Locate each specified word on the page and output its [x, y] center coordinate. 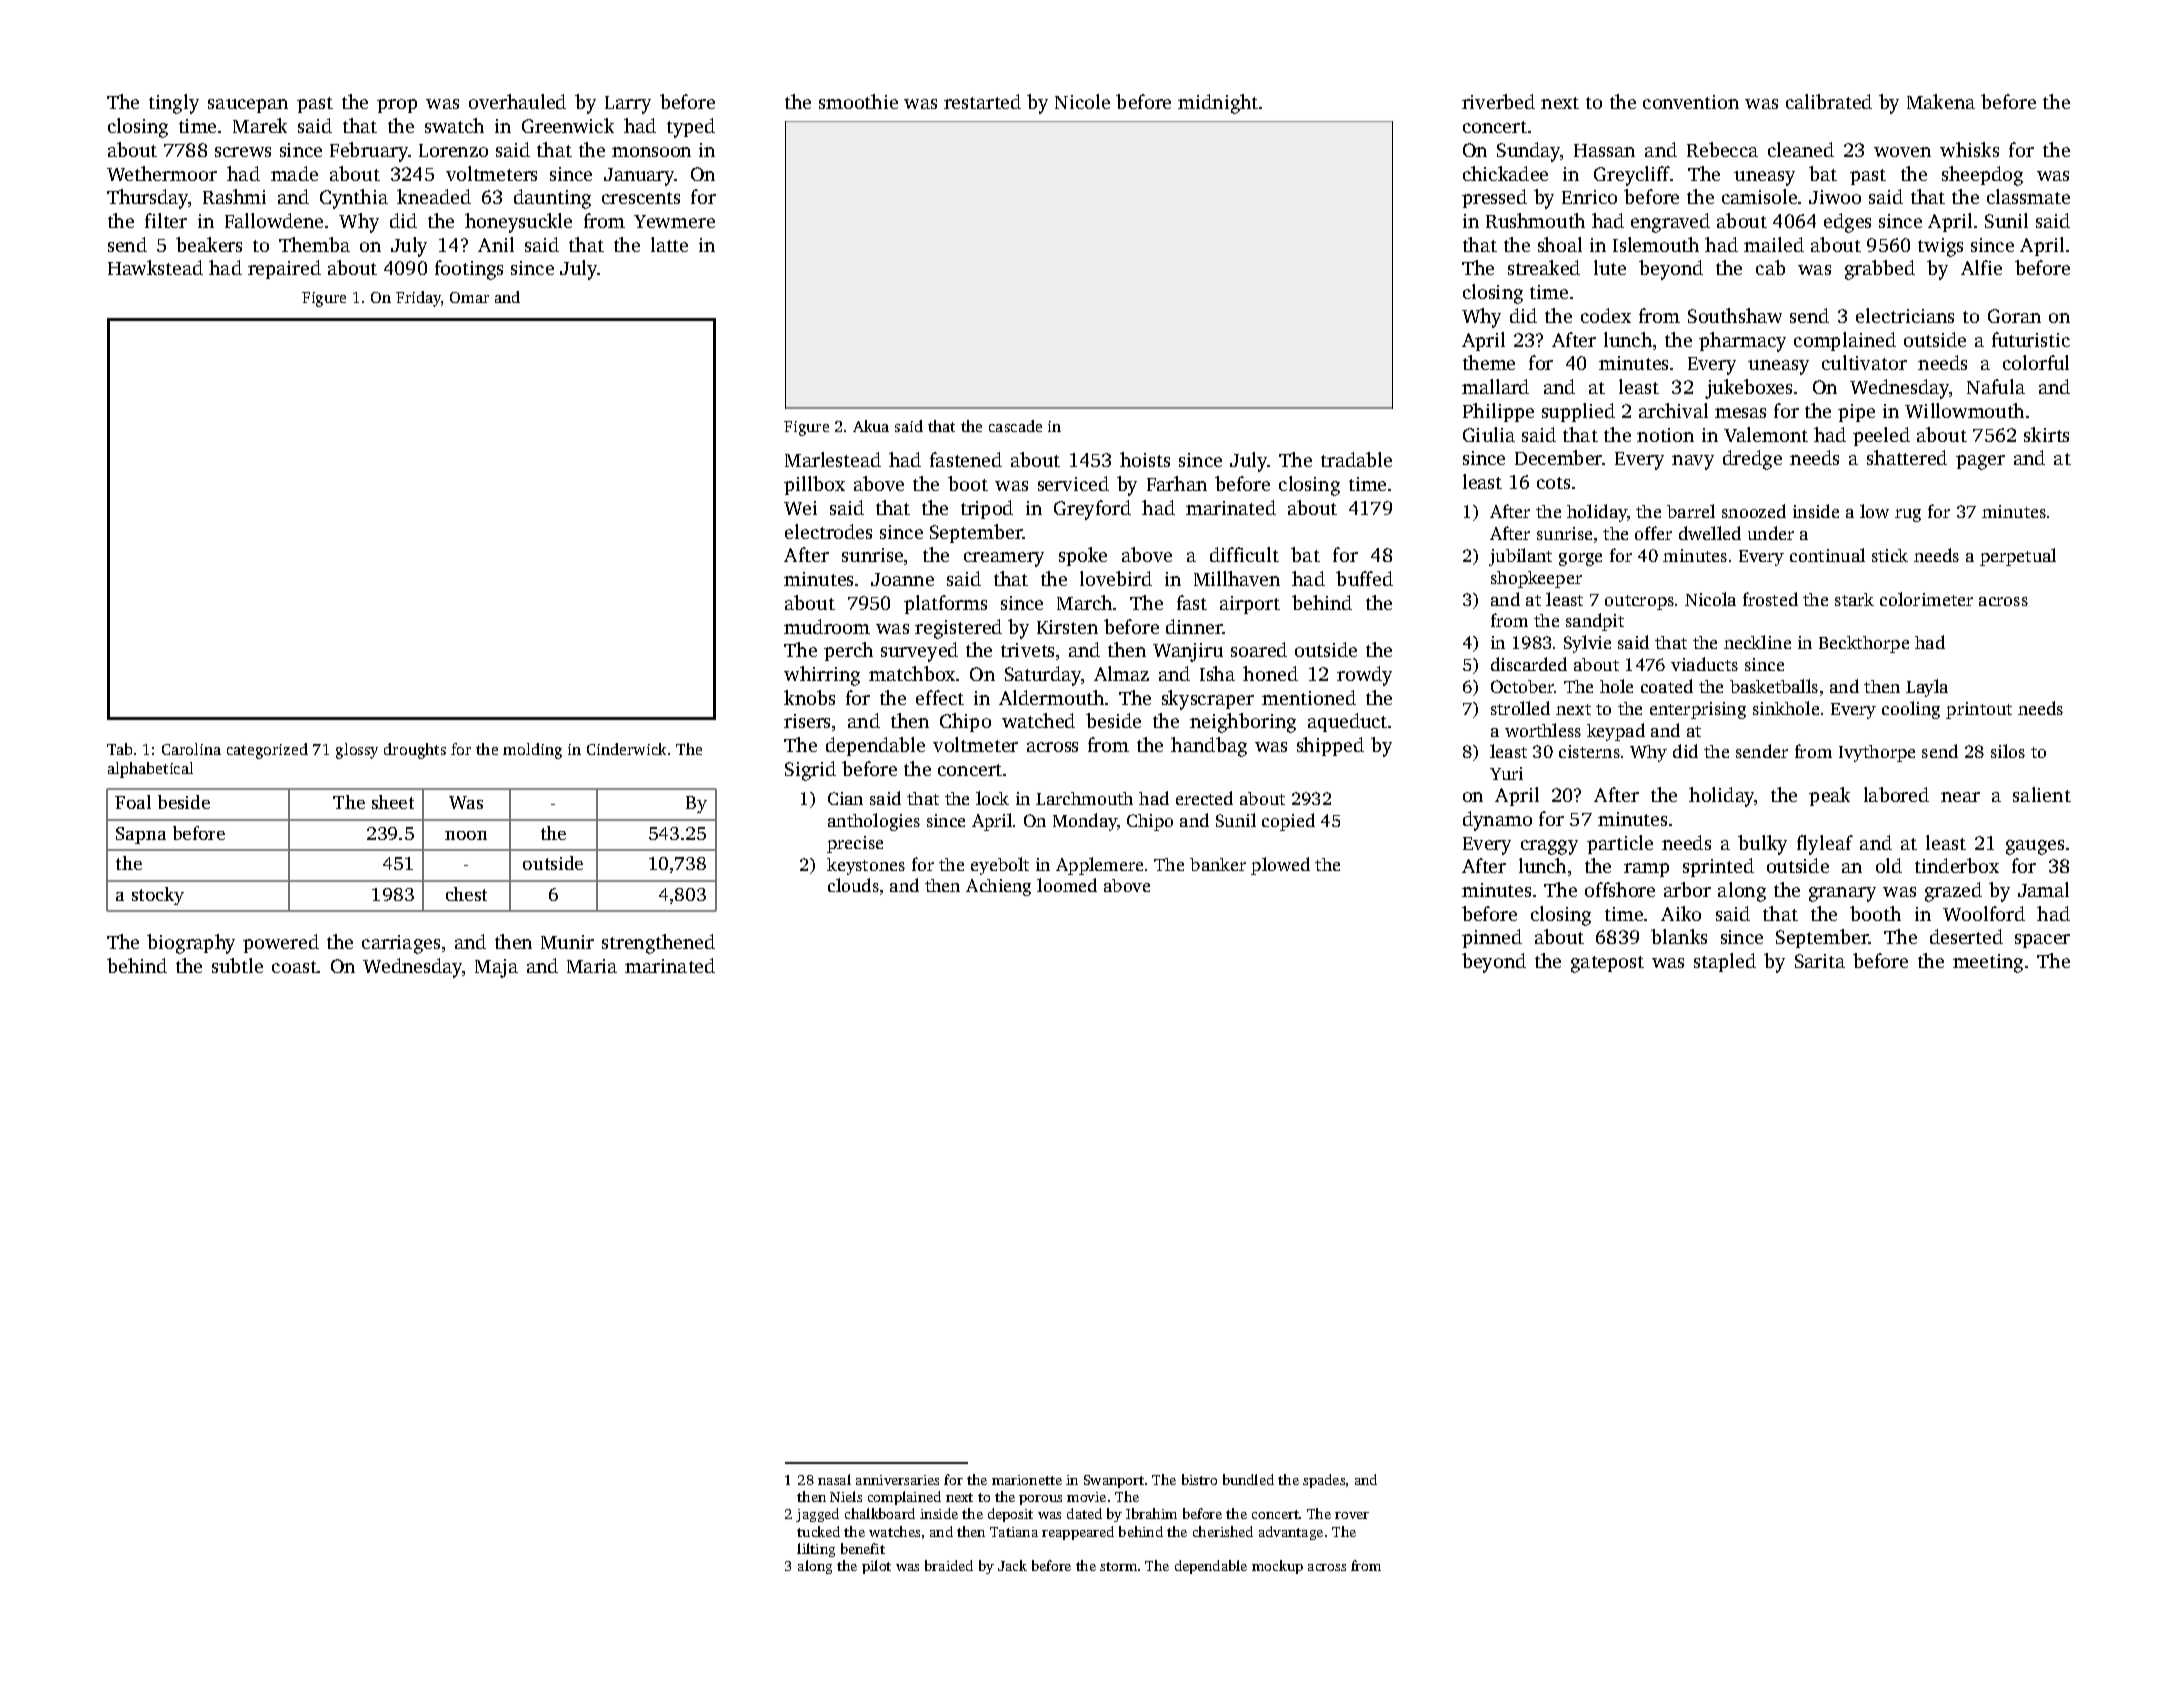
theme [1489, 362]
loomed [1067, 885]
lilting [816, 1550]
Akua [871, 426]
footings [469, 270]
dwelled [1710, 533]
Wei [800, 508]
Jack [1012, 1565]
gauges [2035, 847]
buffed [1364, 578]
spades [1324, 1481]
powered [281, 943]
